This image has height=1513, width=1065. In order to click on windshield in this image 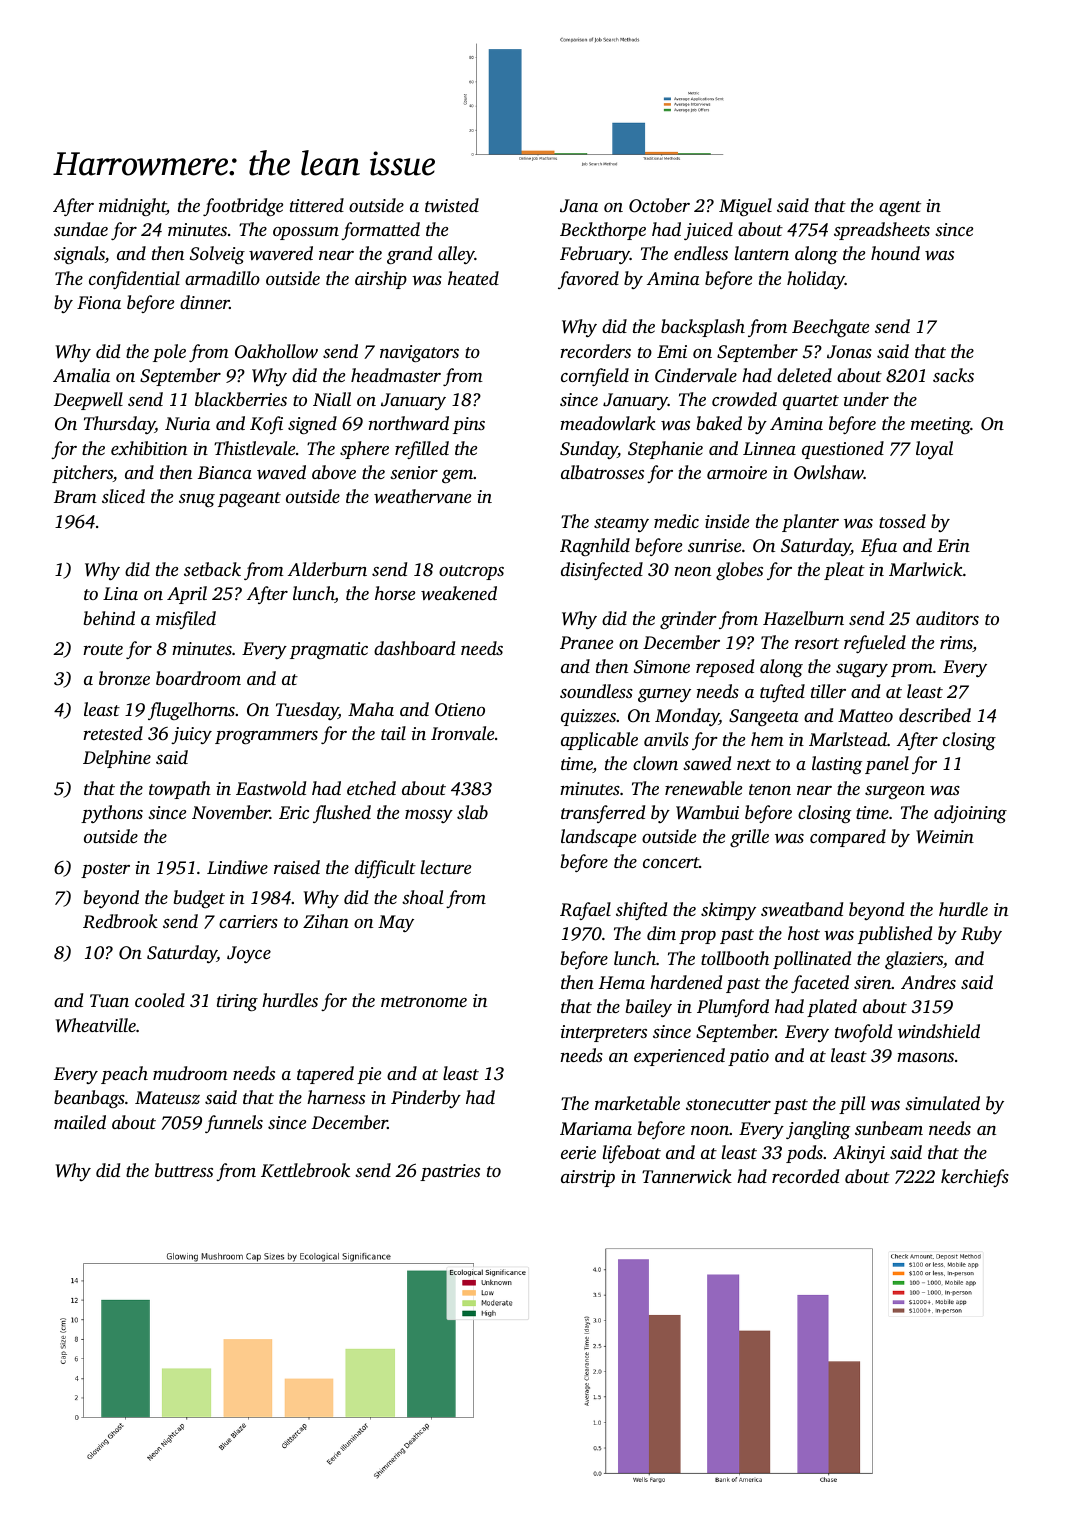, I will do `click(939, 1031)`.
